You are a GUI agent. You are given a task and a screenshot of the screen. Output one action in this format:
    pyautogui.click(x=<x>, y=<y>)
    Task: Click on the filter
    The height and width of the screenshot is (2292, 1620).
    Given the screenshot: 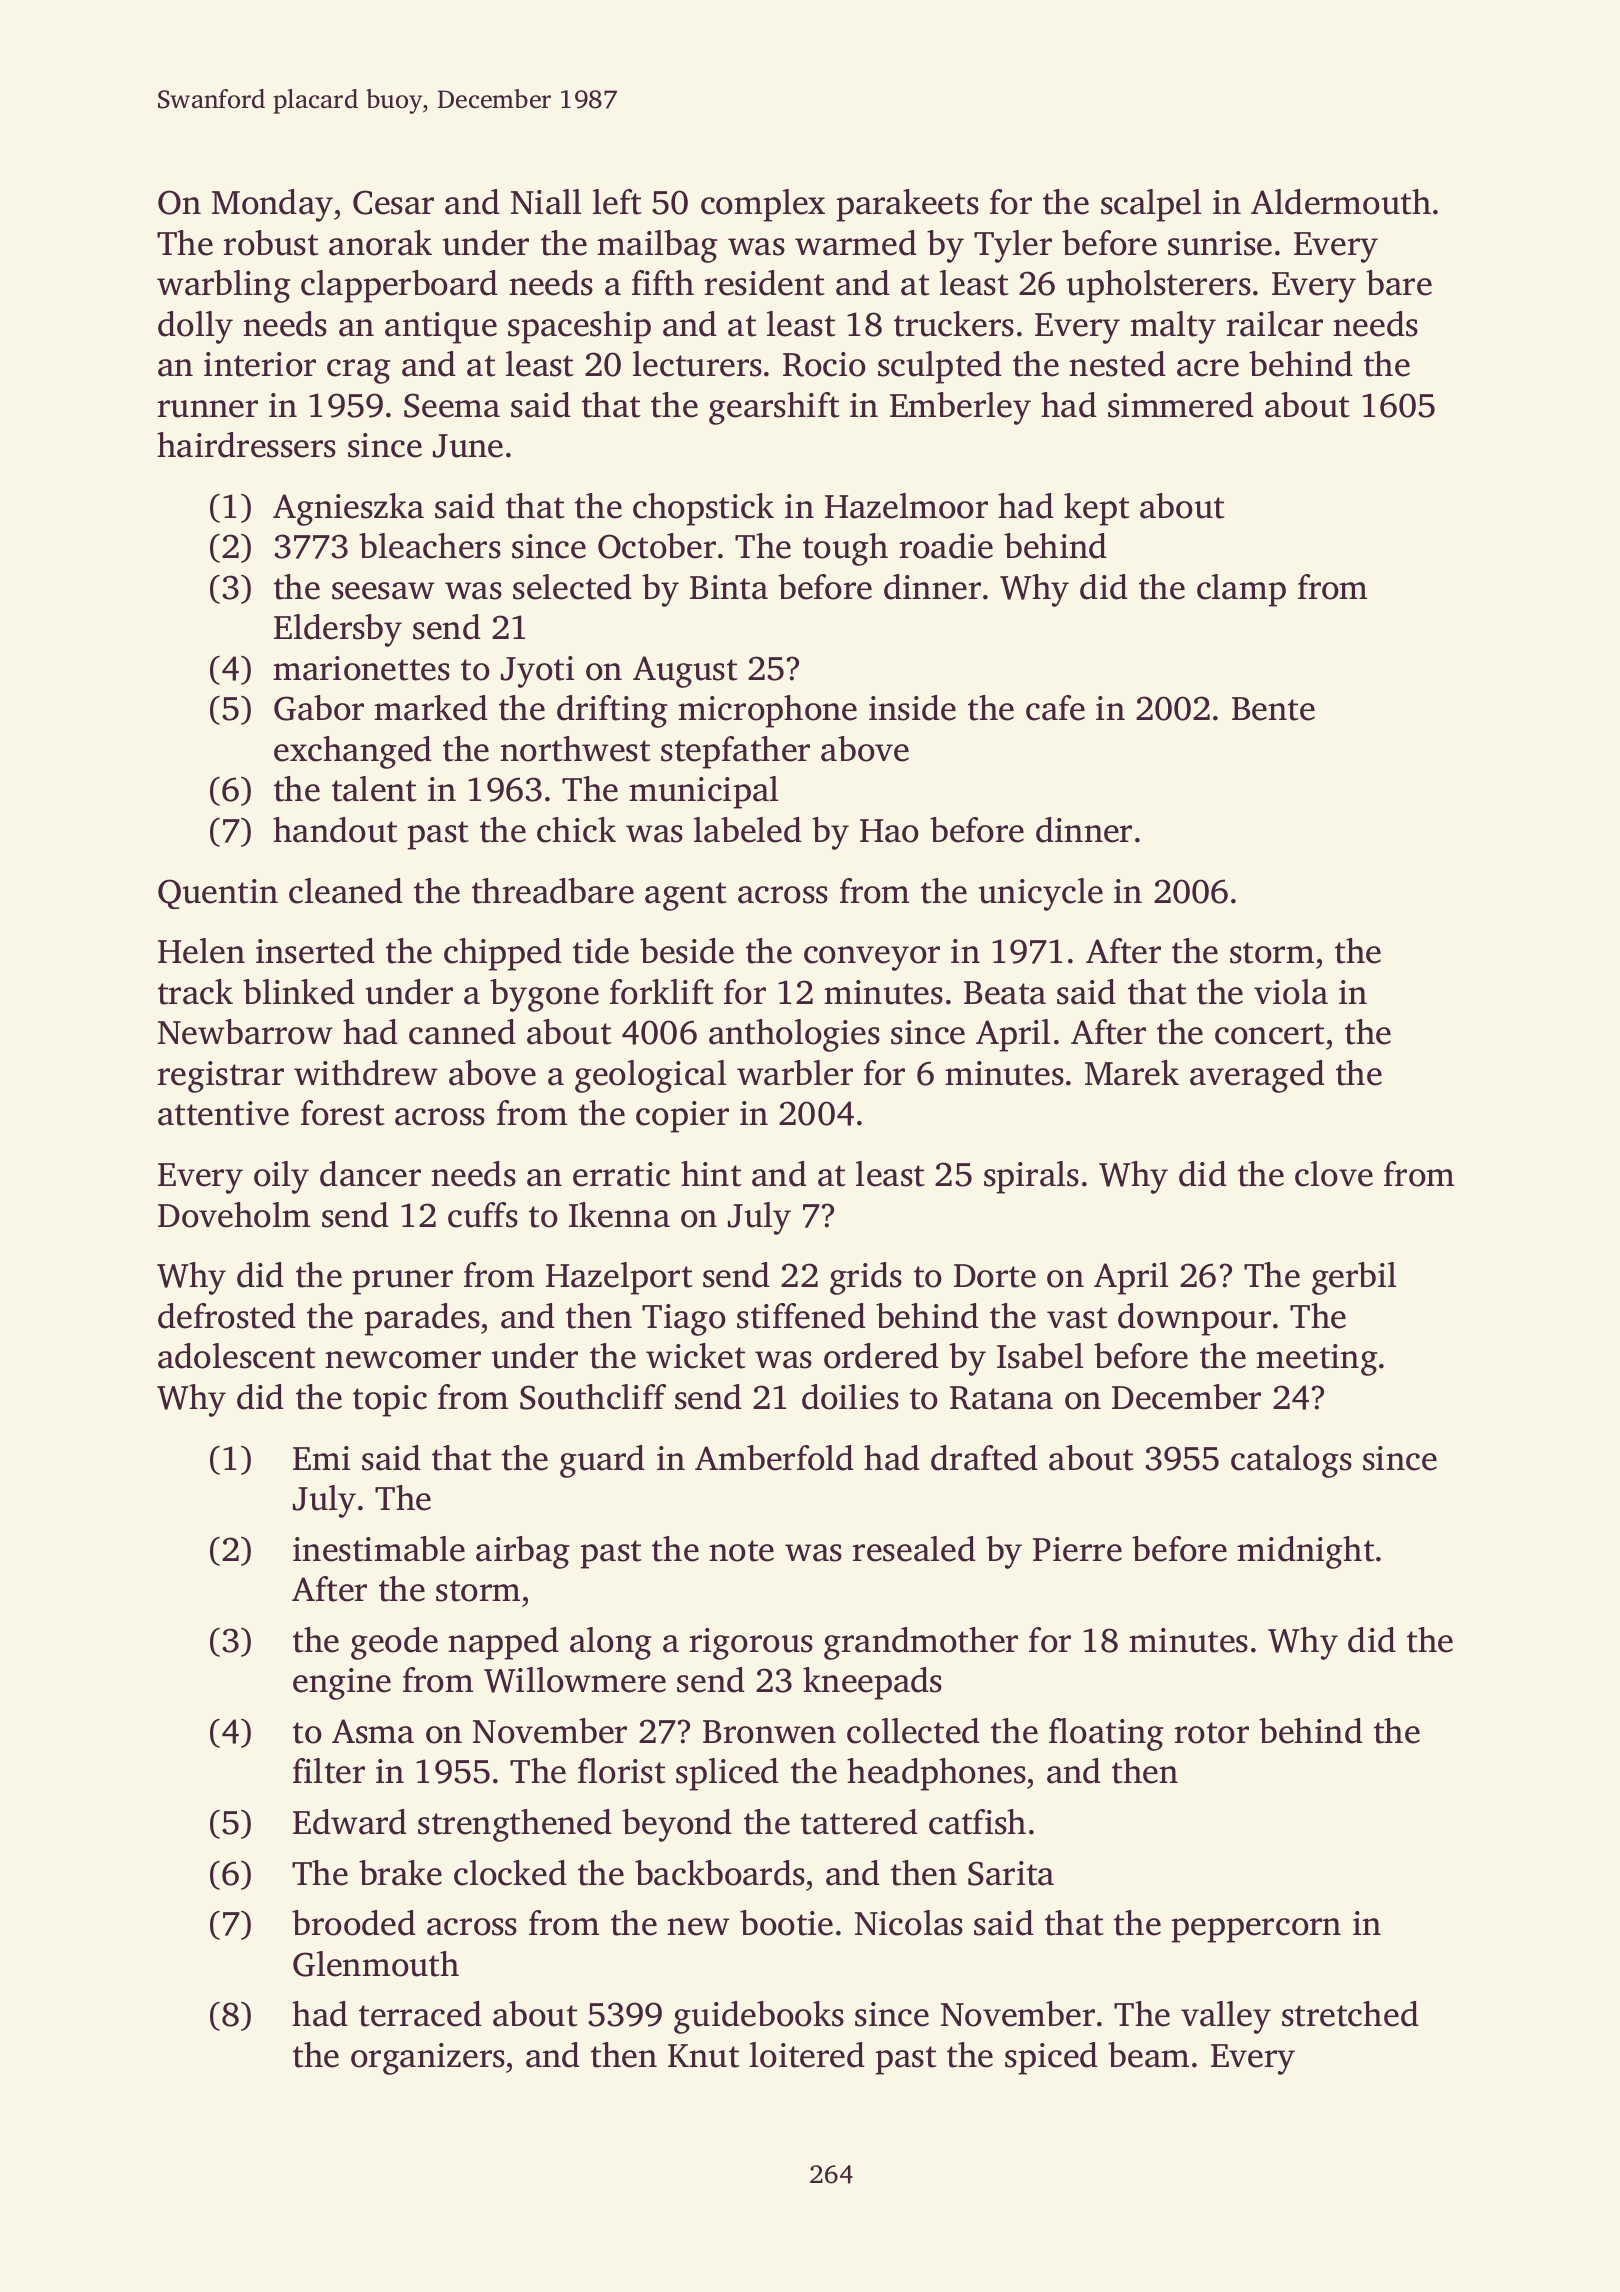 What is the action you would take?
    pyautogui.click(x=329, y=1771)
